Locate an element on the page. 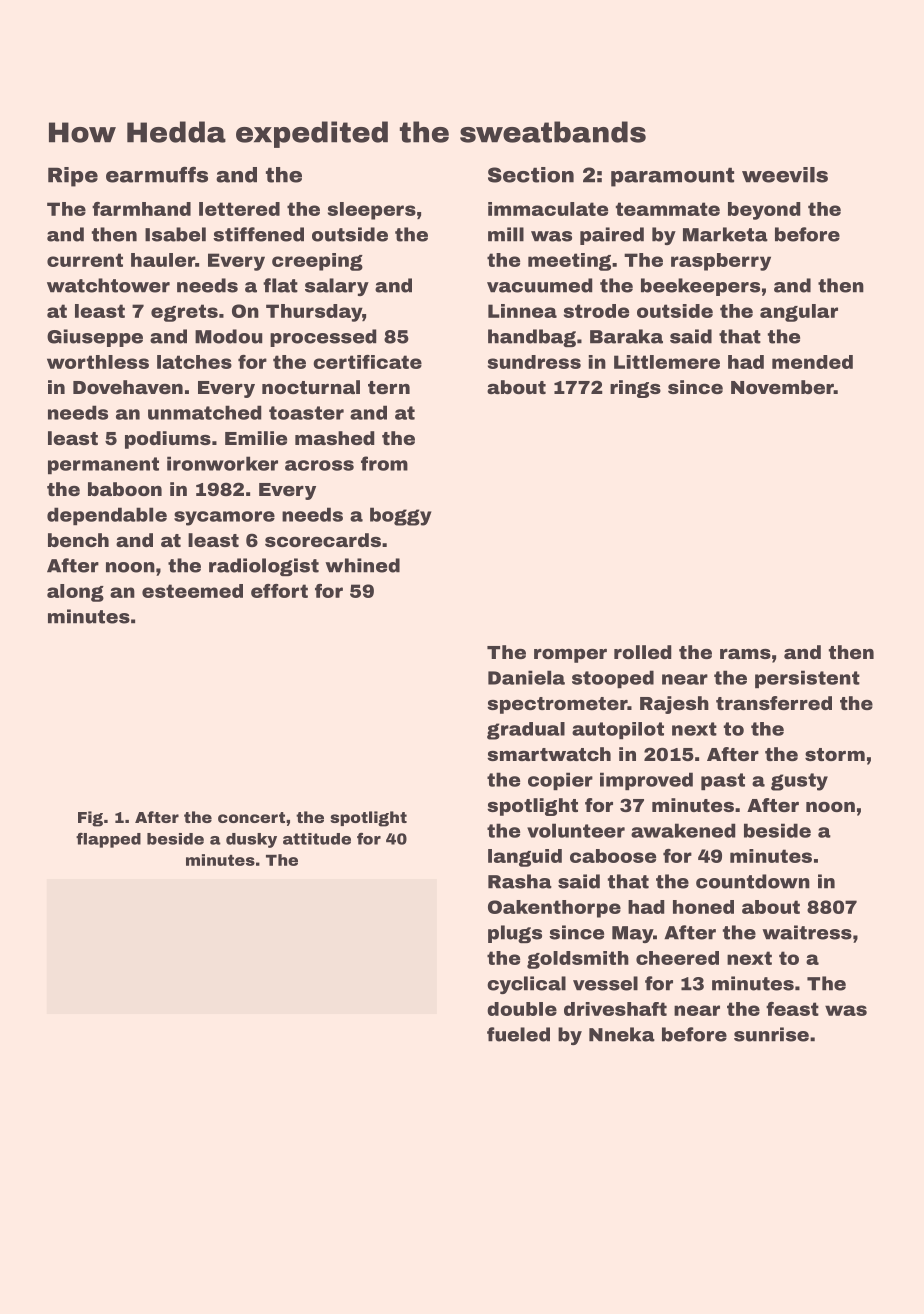  earmuffs is located at coordinates (157, 174).
